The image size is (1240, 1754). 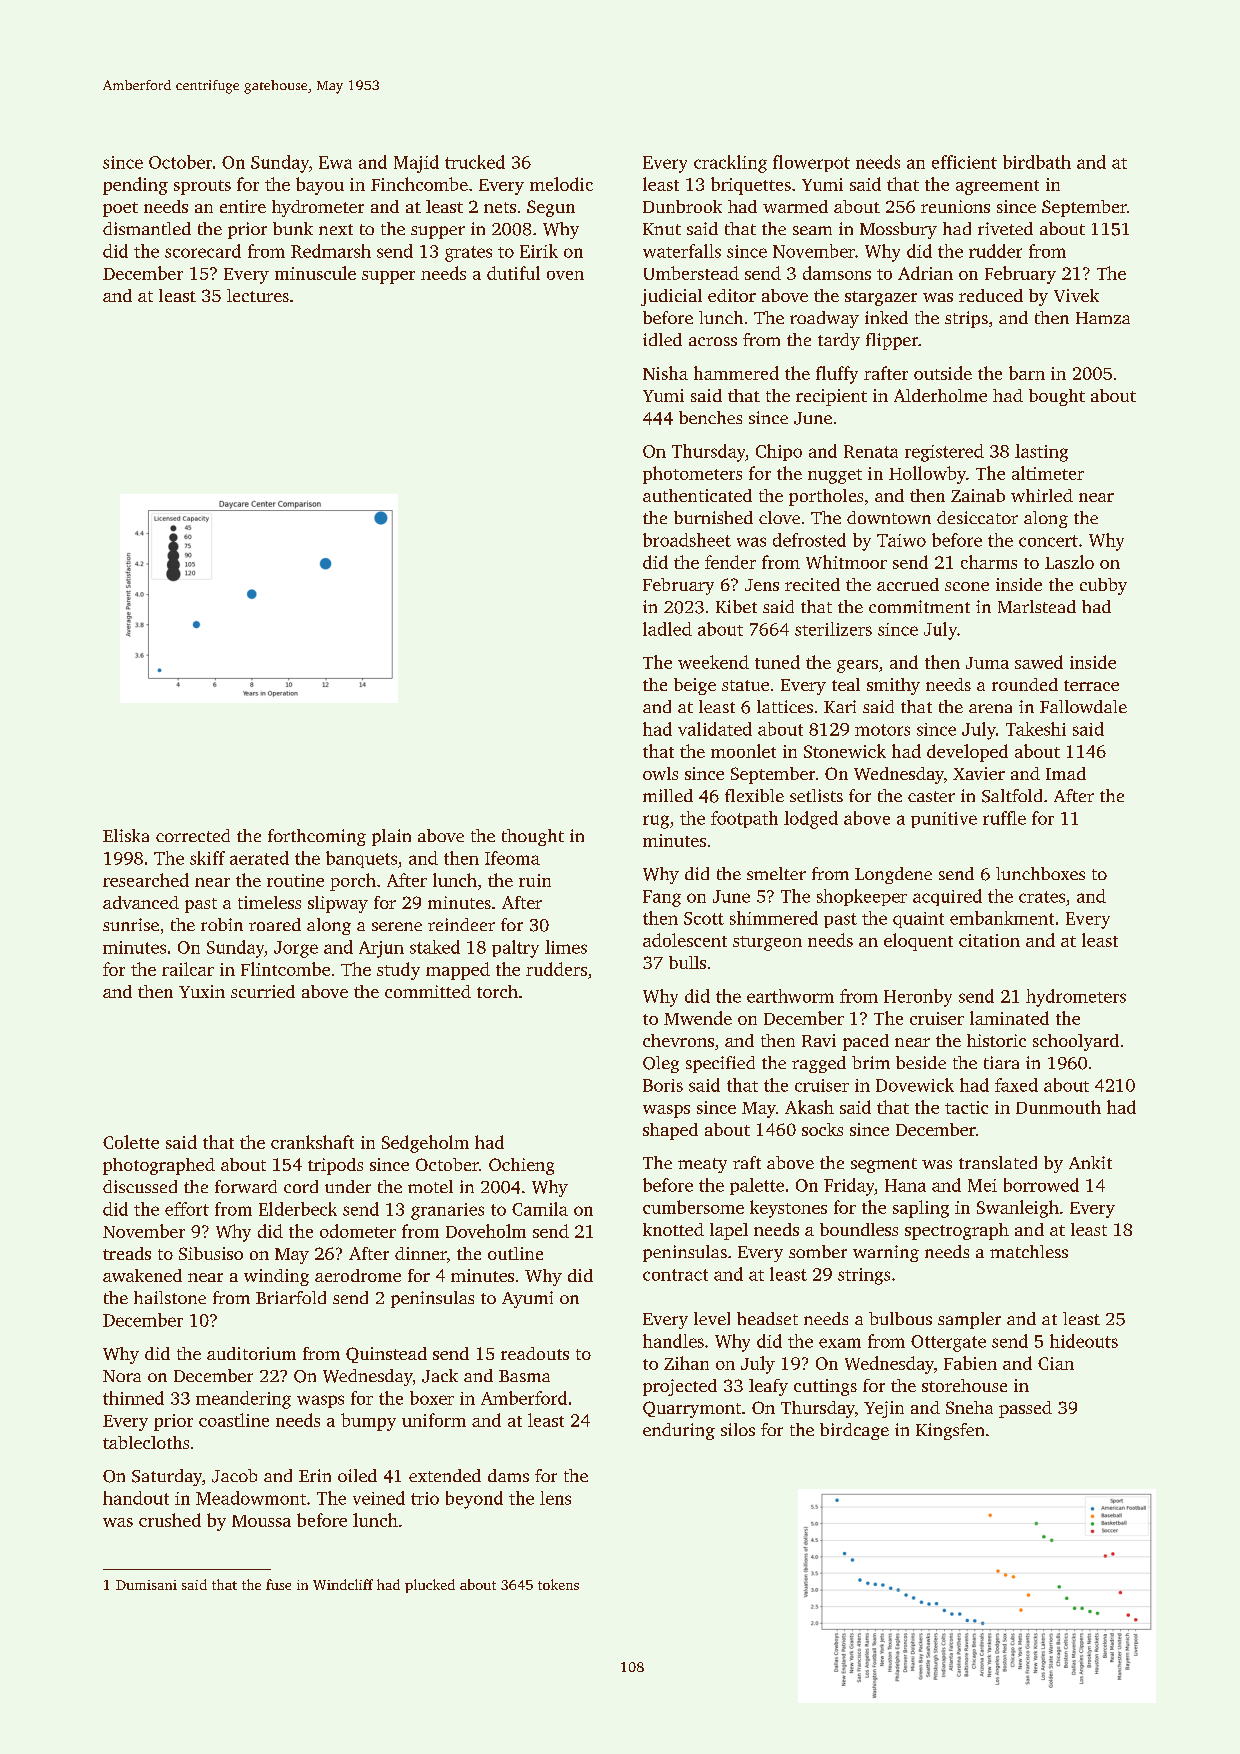 I want to click on birdbath, so click(x=1037, y=162).
